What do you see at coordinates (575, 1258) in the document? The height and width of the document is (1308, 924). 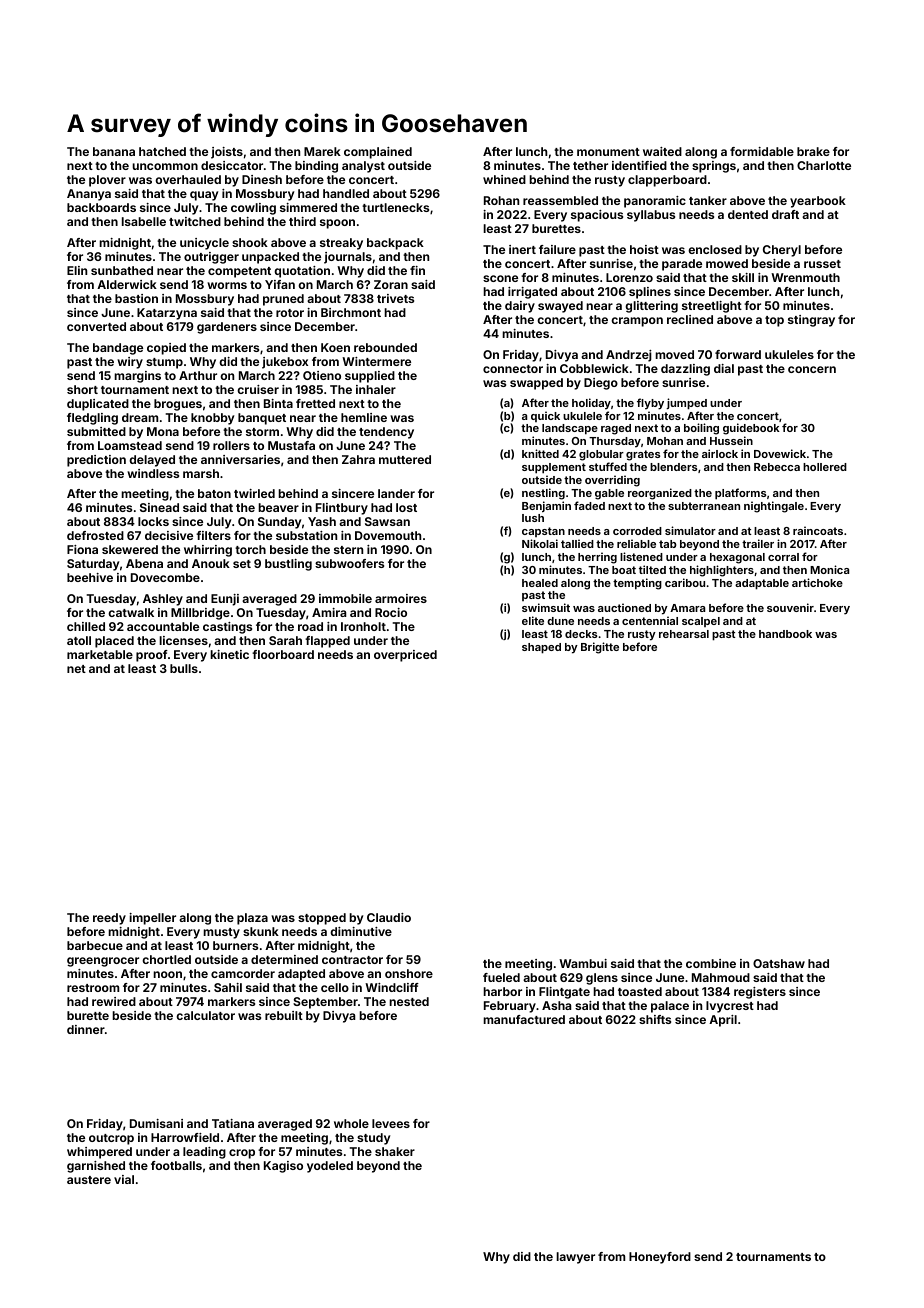 I see `lawyer` at bounding box center [575, 1258].
